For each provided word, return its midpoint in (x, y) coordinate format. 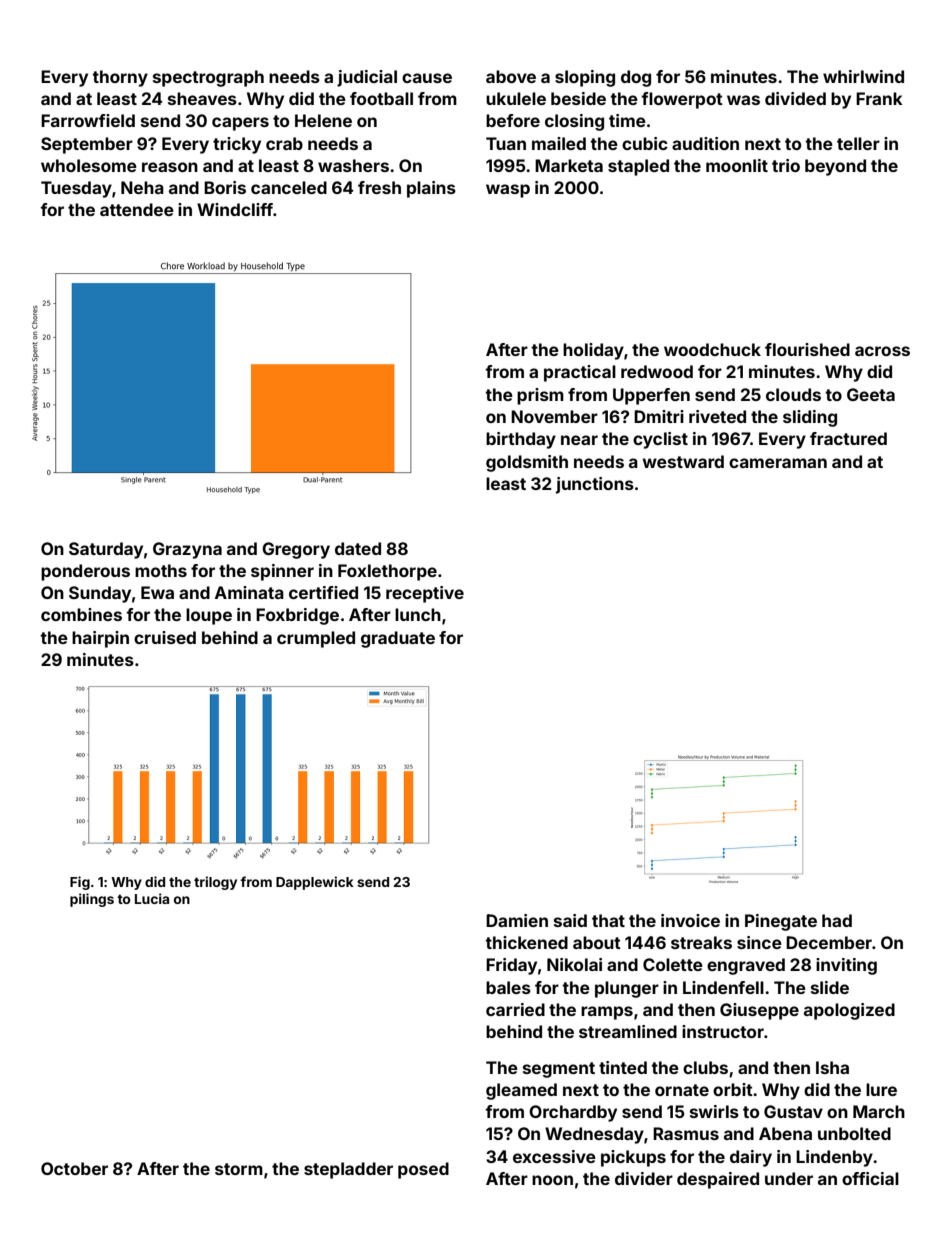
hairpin (100, 639)
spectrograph (208, 78)
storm (239, 1169)
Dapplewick (315, 883)
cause (427, 78)
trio (786, 165)
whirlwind (863, 76)
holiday (593, 351)
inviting (846, 966)
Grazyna (187, 550)
